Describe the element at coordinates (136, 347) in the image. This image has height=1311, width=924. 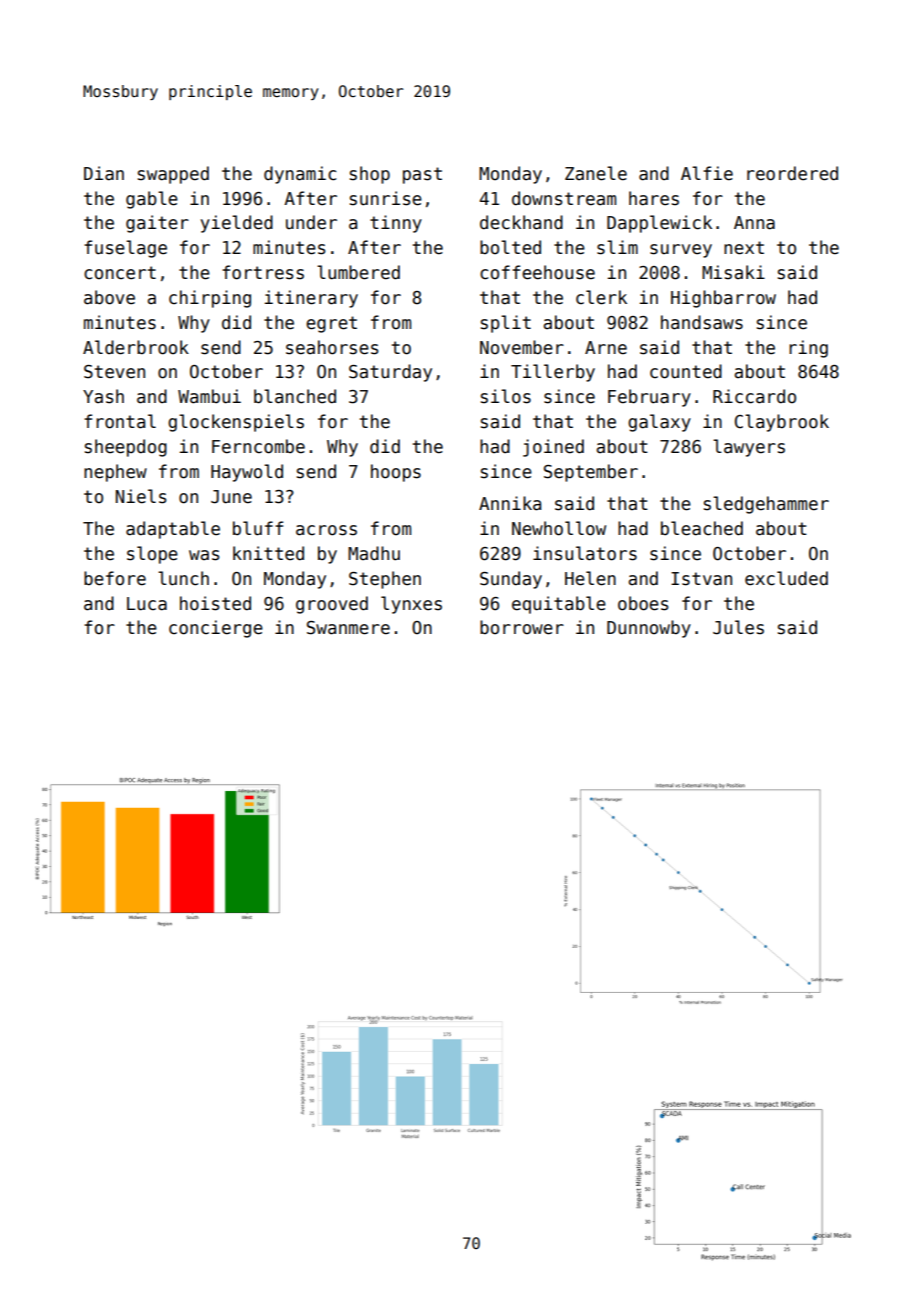
I see `Alderbrook` at that location.
